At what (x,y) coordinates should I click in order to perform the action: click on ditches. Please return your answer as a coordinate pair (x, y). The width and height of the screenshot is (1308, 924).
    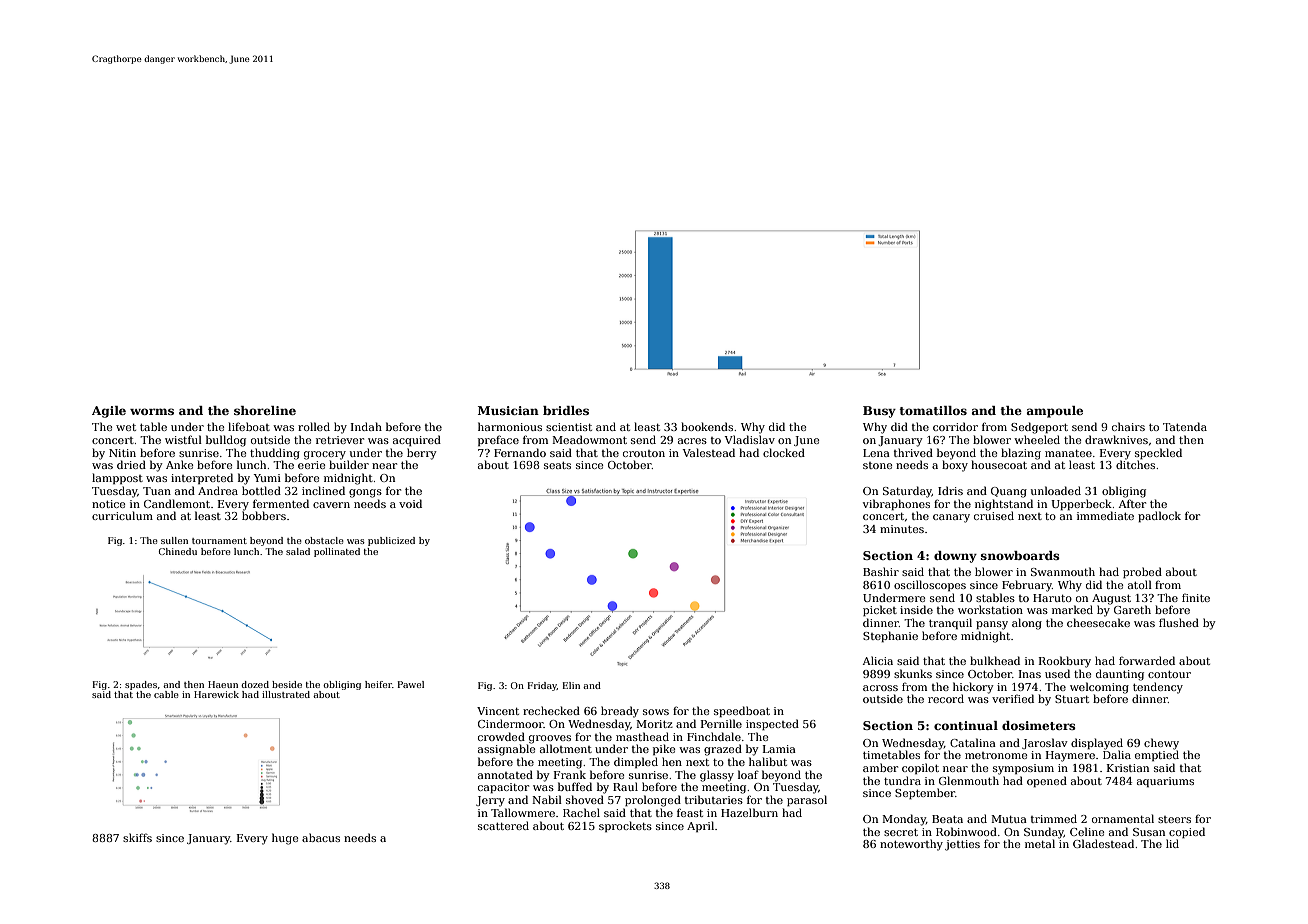
    Looking at the image, I should click on (1135, 464).
